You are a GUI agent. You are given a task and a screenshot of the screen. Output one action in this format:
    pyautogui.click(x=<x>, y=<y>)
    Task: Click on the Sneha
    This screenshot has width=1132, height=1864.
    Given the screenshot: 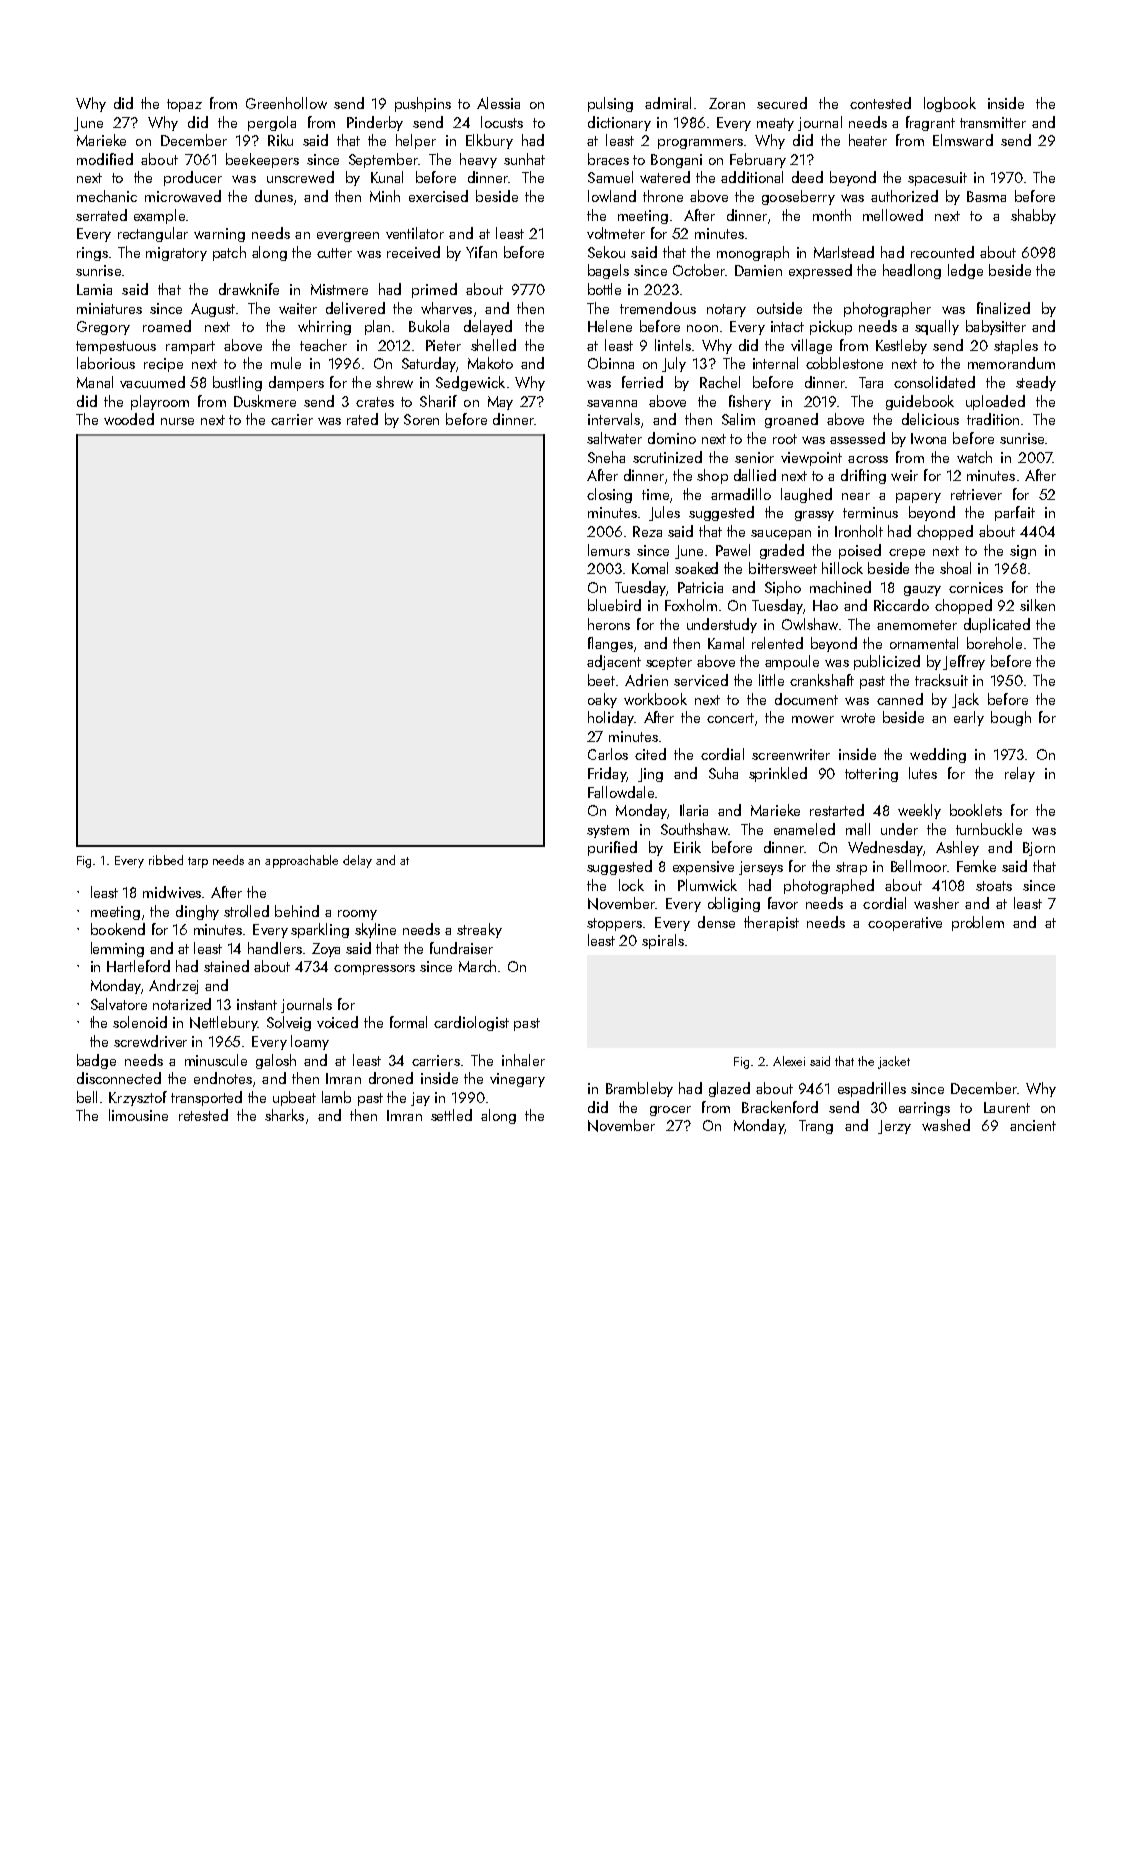 What is the action you would take?
    pyautogui.click(x=606, y=457)
